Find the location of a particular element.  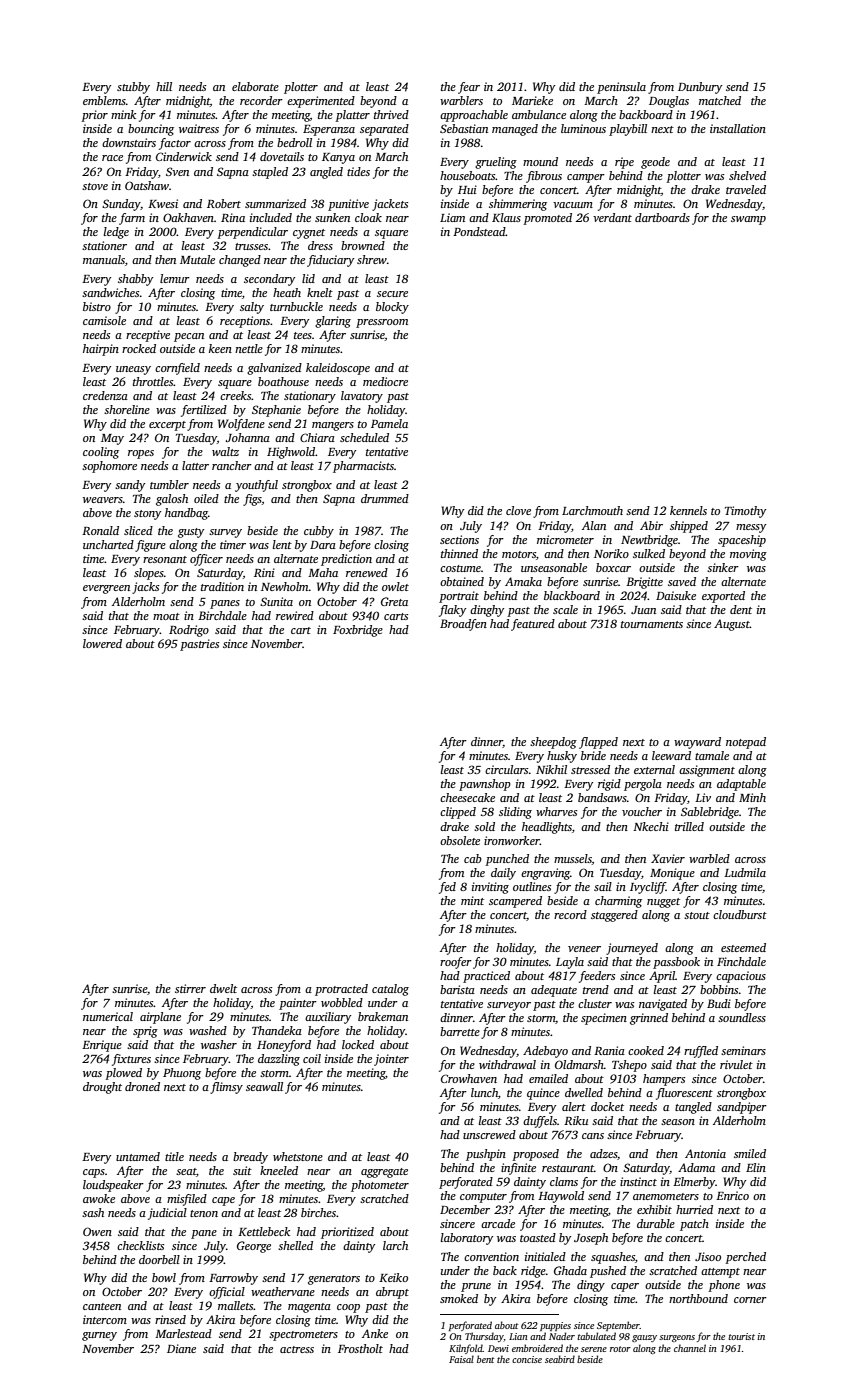

secure is located at coordinates (392, 294).
